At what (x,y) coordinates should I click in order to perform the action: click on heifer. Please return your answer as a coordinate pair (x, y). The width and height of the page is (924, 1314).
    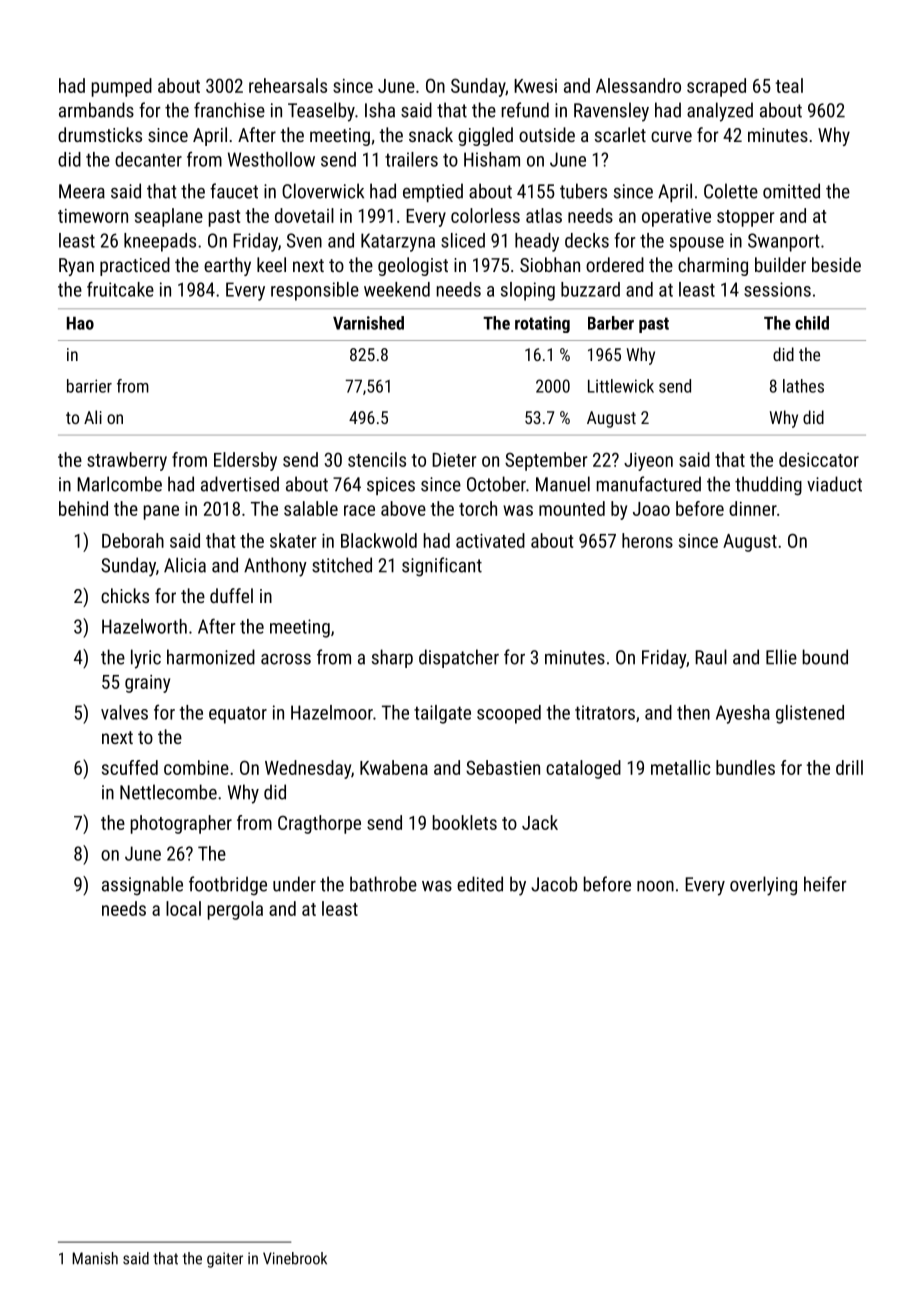
    Looking at the image, I should click on (825, 884).
